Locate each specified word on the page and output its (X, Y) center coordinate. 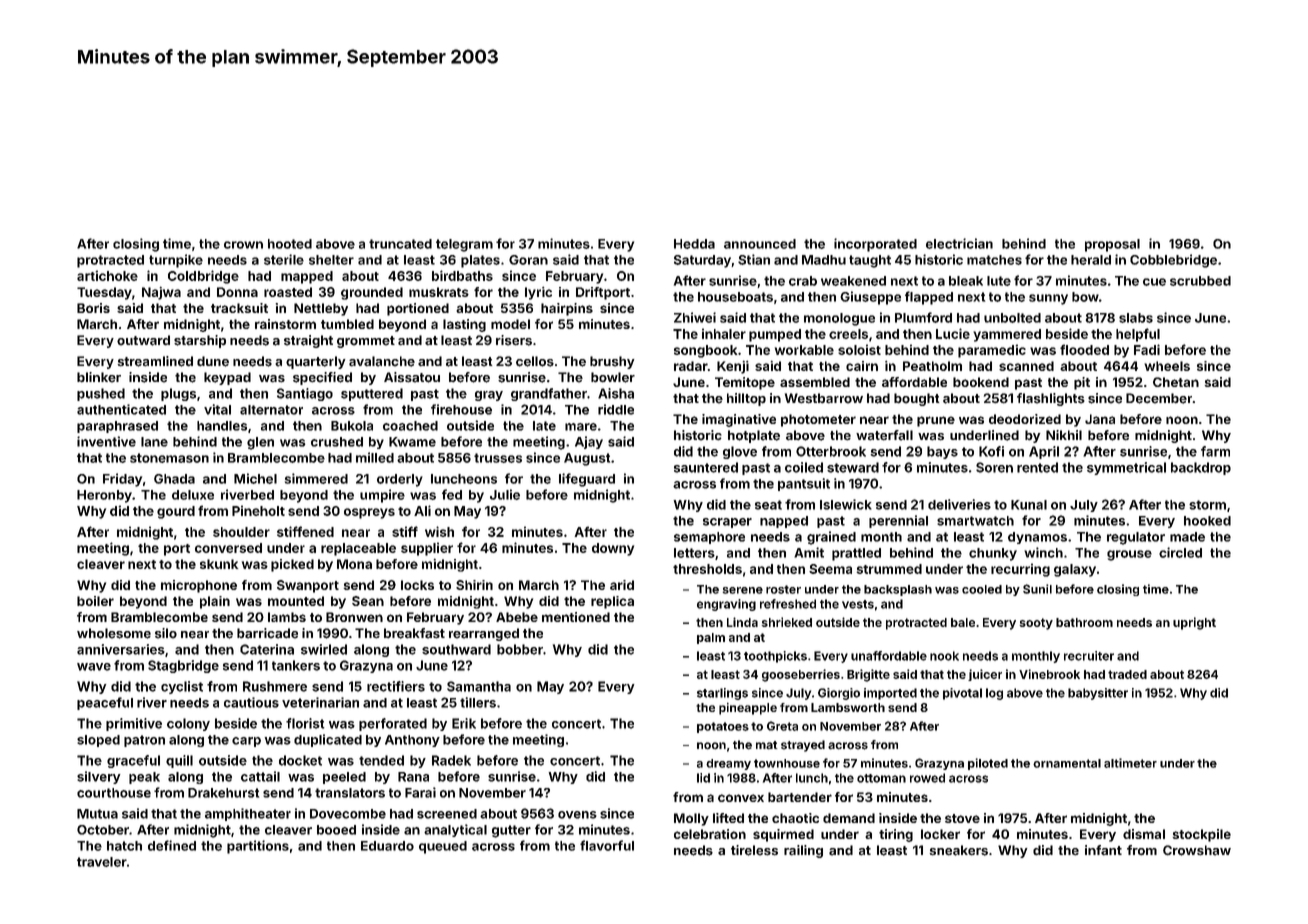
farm (1215, 451)
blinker (99, 377)
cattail (260, 776)
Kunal (1029, 505)
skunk (219, 564)
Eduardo (387, 846)
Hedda (694, 244)
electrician (959, 243)
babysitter (1098, 694)
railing (803, 851)
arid (622, 585)
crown (243, 245)
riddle (616, 409)
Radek (451, 760)
